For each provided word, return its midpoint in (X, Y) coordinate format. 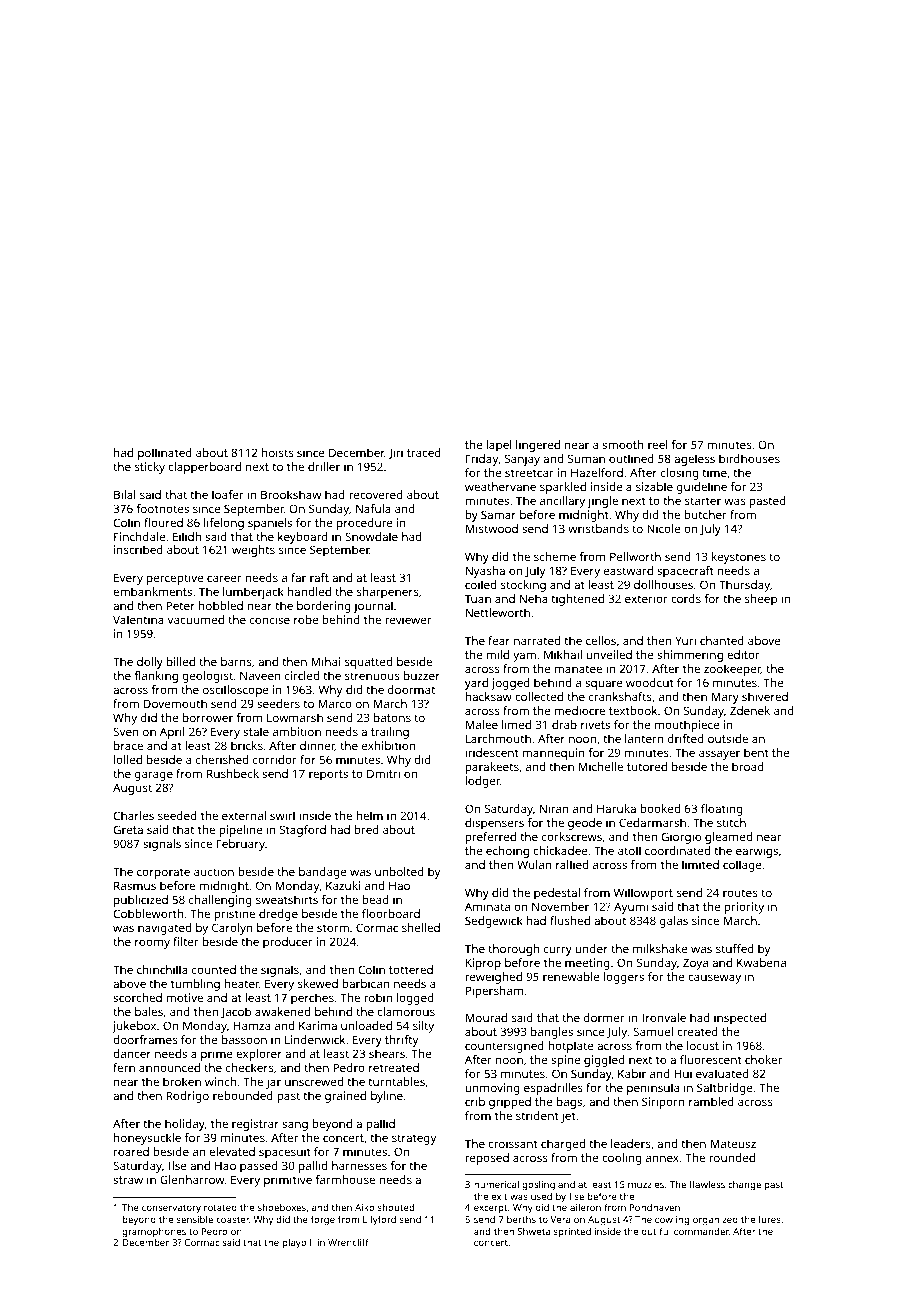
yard (476, 684)
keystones (739, 558)
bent (756, 752)
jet (568, 1117)
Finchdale (140, 536)
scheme (555, 556)
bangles (552, 1033)
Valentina (138, 619)
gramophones (154, 1232)
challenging (220, 901)
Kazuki (343, 885)
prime (217, 1055)
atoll (629, 850)
